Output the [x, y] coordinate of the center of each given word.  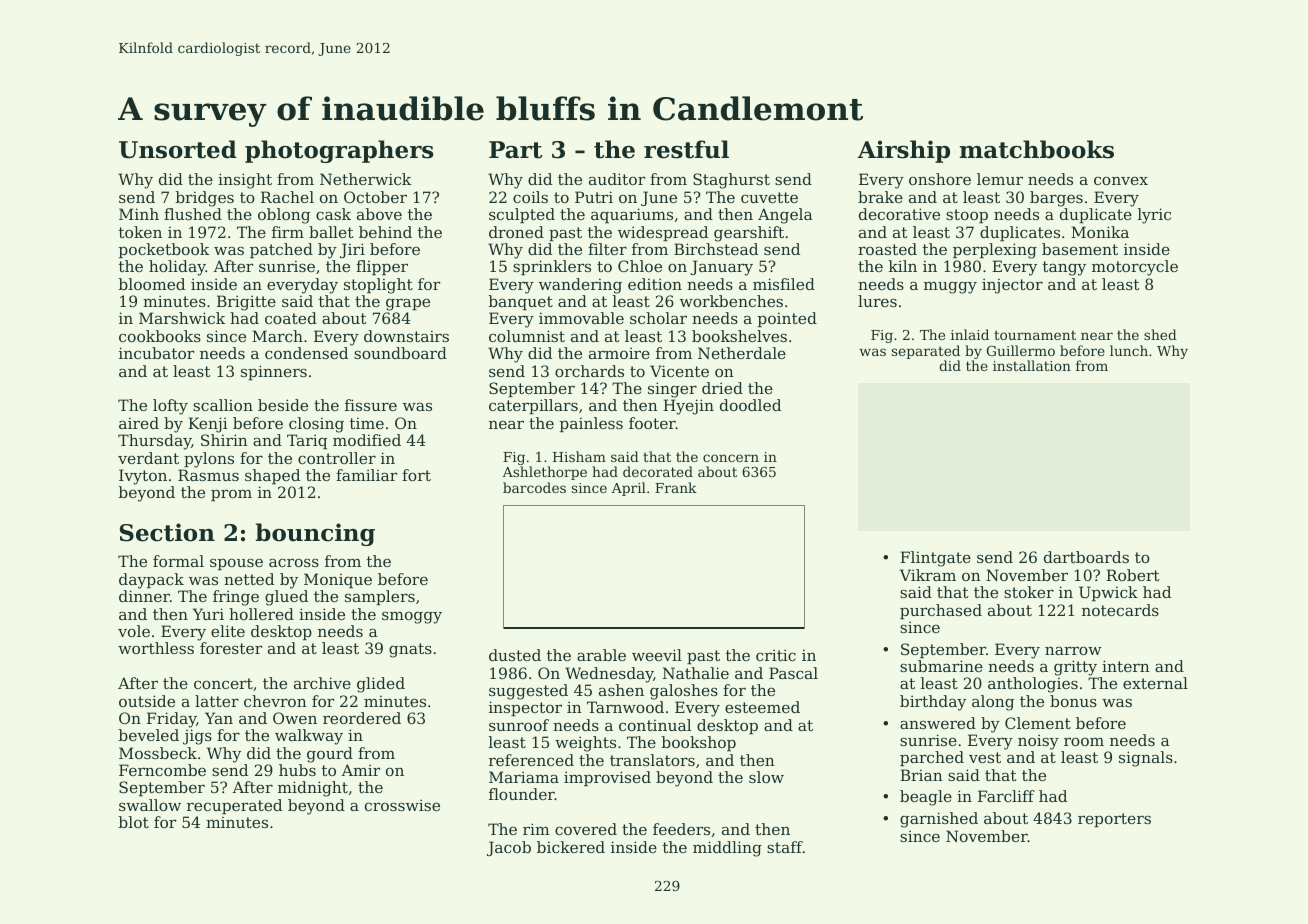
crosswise [402, 805]
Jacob [509, 848]
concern [731, 458]
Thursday [154, 442]
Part [515, 150]
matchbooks [1037, 149]
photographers [339, 151]
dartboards [1086, 557]
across [294, 562]
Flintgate [935, 559]
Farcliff [1006, 796]
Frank [676, 487]
